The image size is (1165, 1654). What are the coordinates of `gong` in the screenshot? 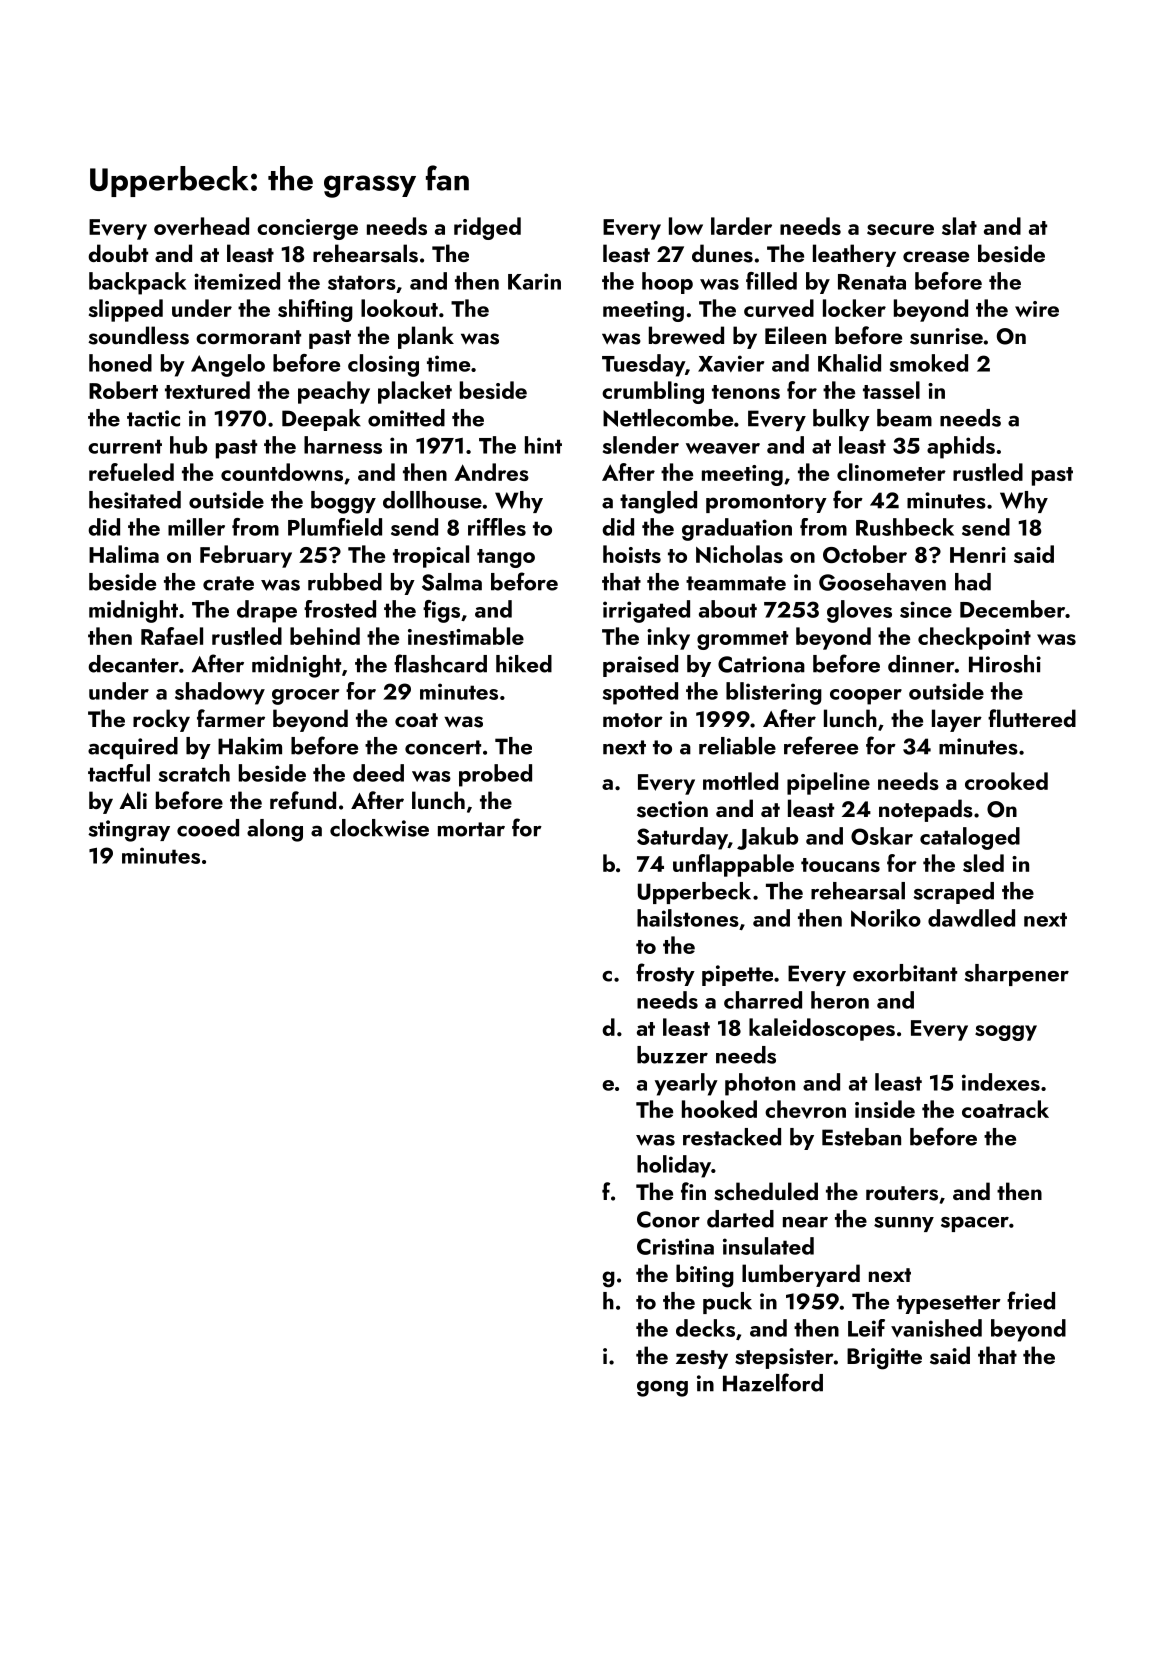 It's located at (662, 1389).
